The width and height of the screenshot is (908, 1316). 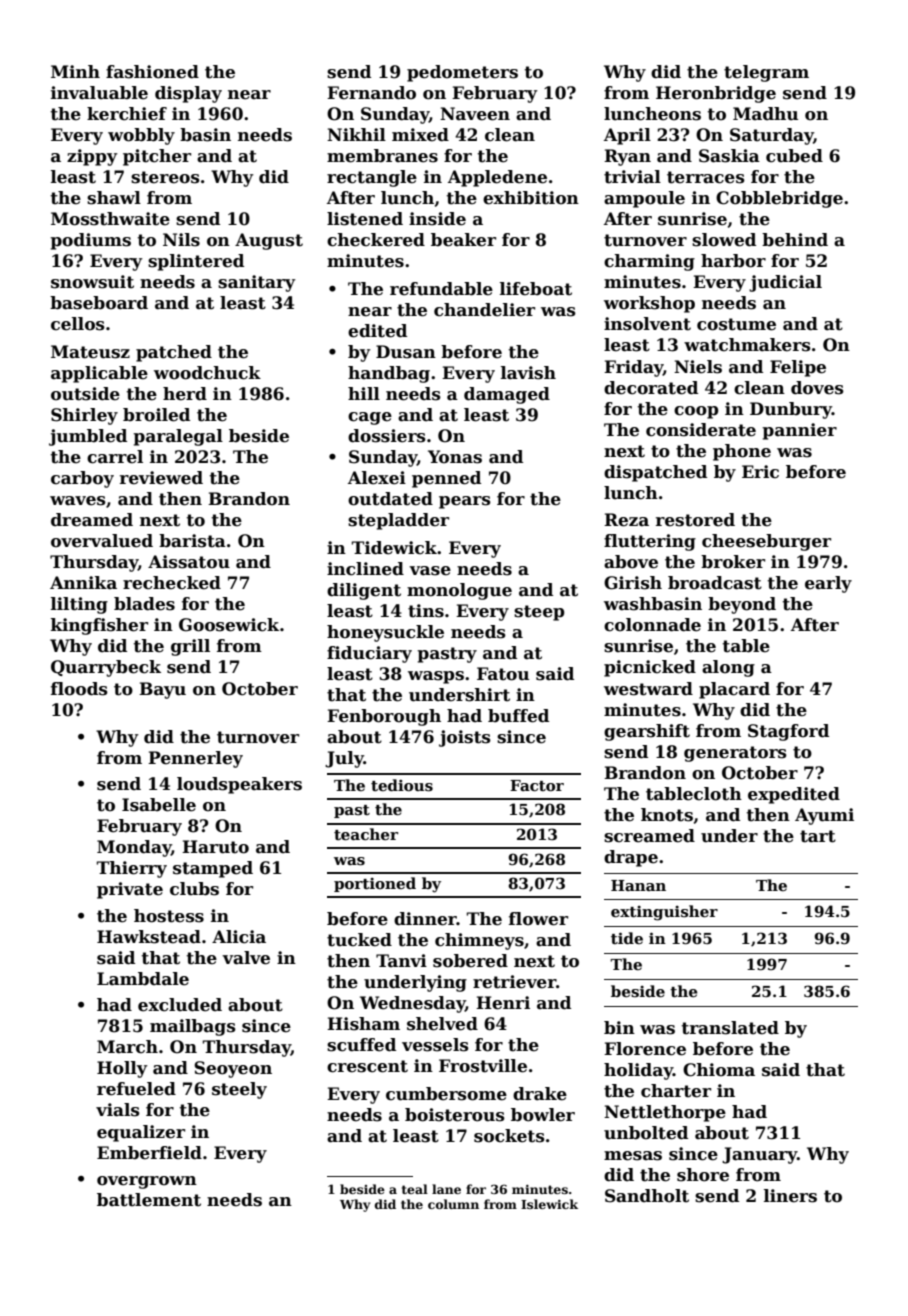 I want to click on applicable, so click(x=99, y=374).
